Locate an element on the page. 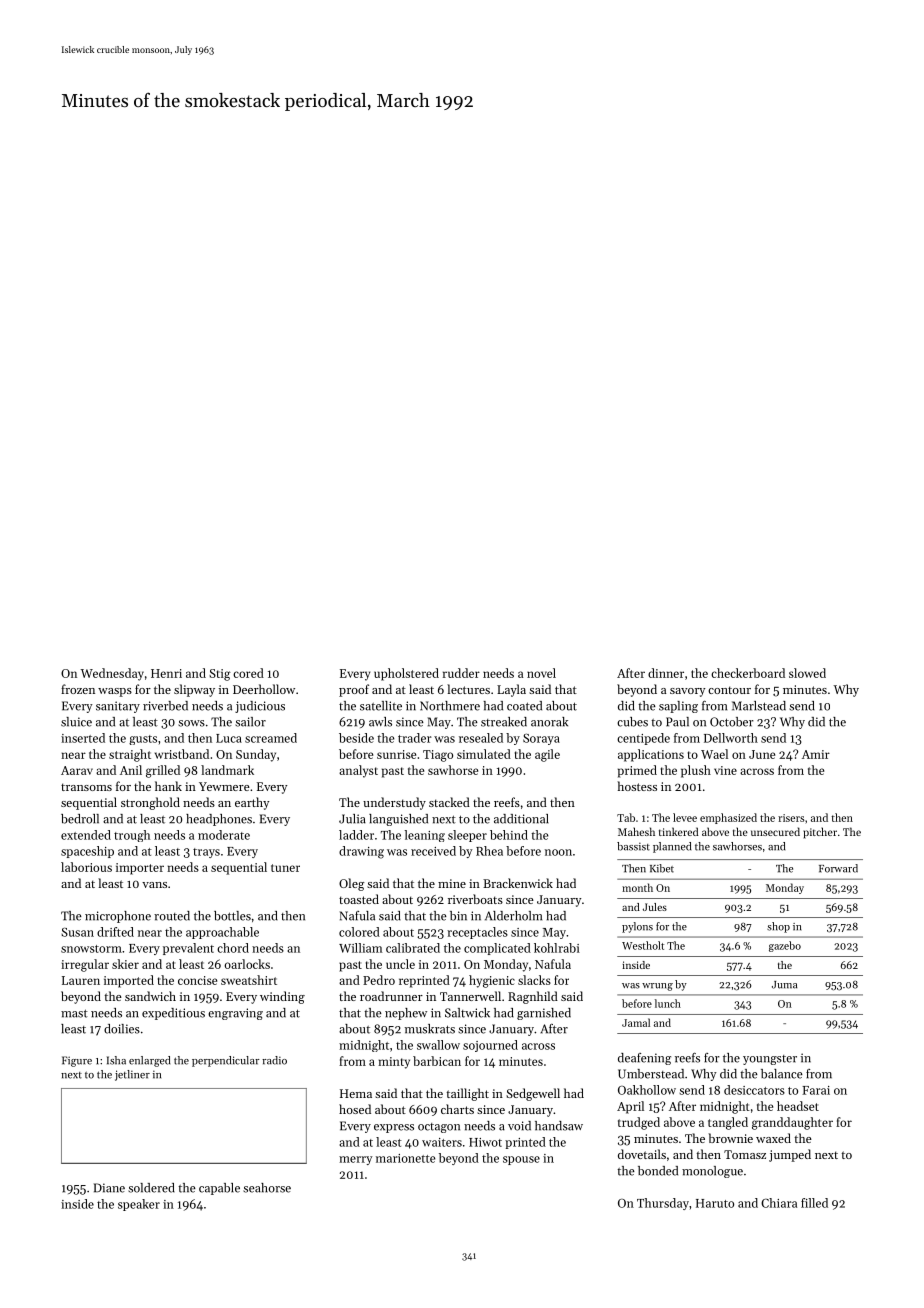 This page has height=1308, width=924. hygienic is located at coordinates (492, 981).
